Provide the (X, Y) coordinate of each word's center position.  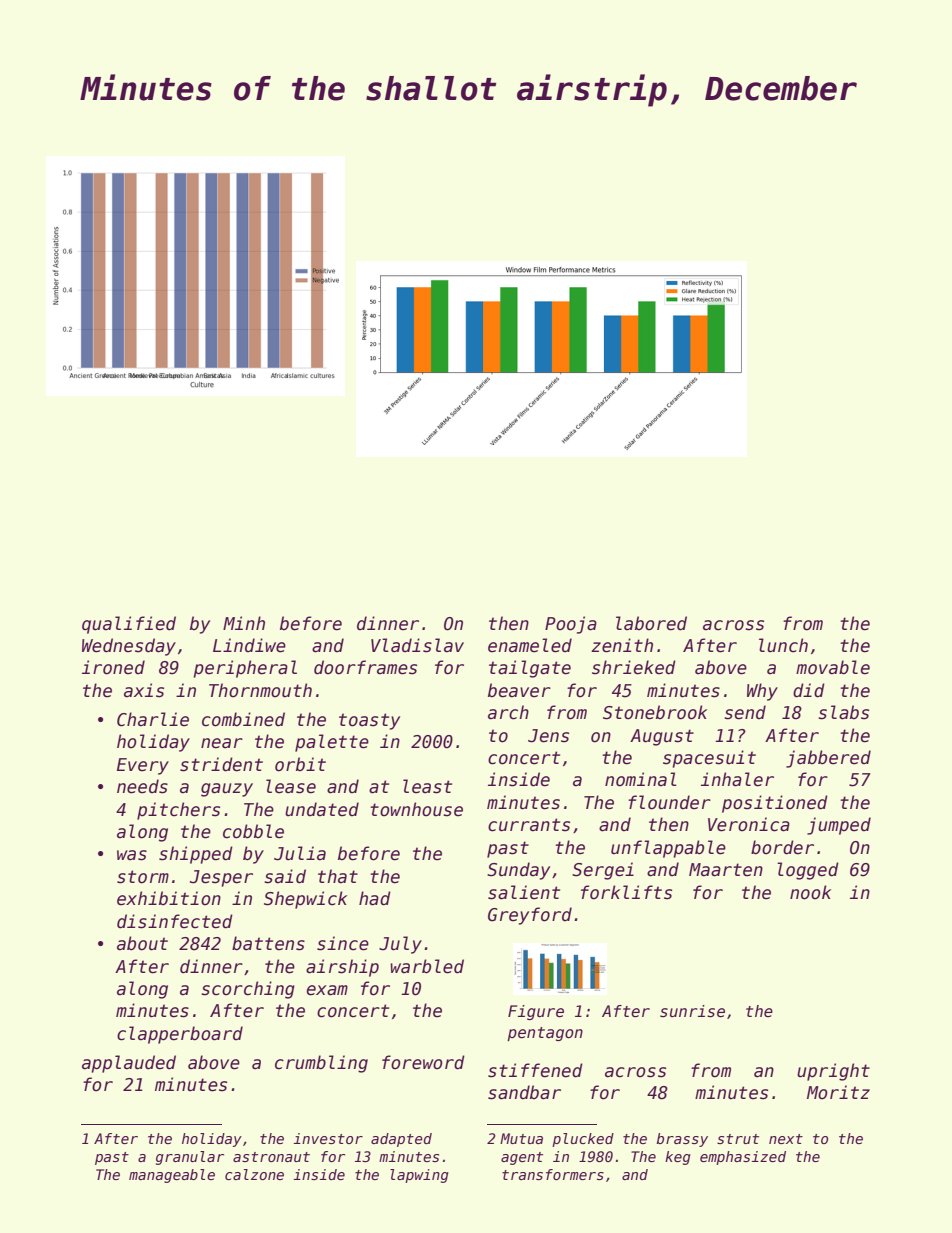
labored (651, 623)
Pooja (571, 625)
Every (143, 766)
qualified (129, 625)
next (786, 1139)
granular (190, 1158)
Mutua (521, 1138)
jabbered (828, 759)
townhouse (416, 809)
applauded (129, 1064)
